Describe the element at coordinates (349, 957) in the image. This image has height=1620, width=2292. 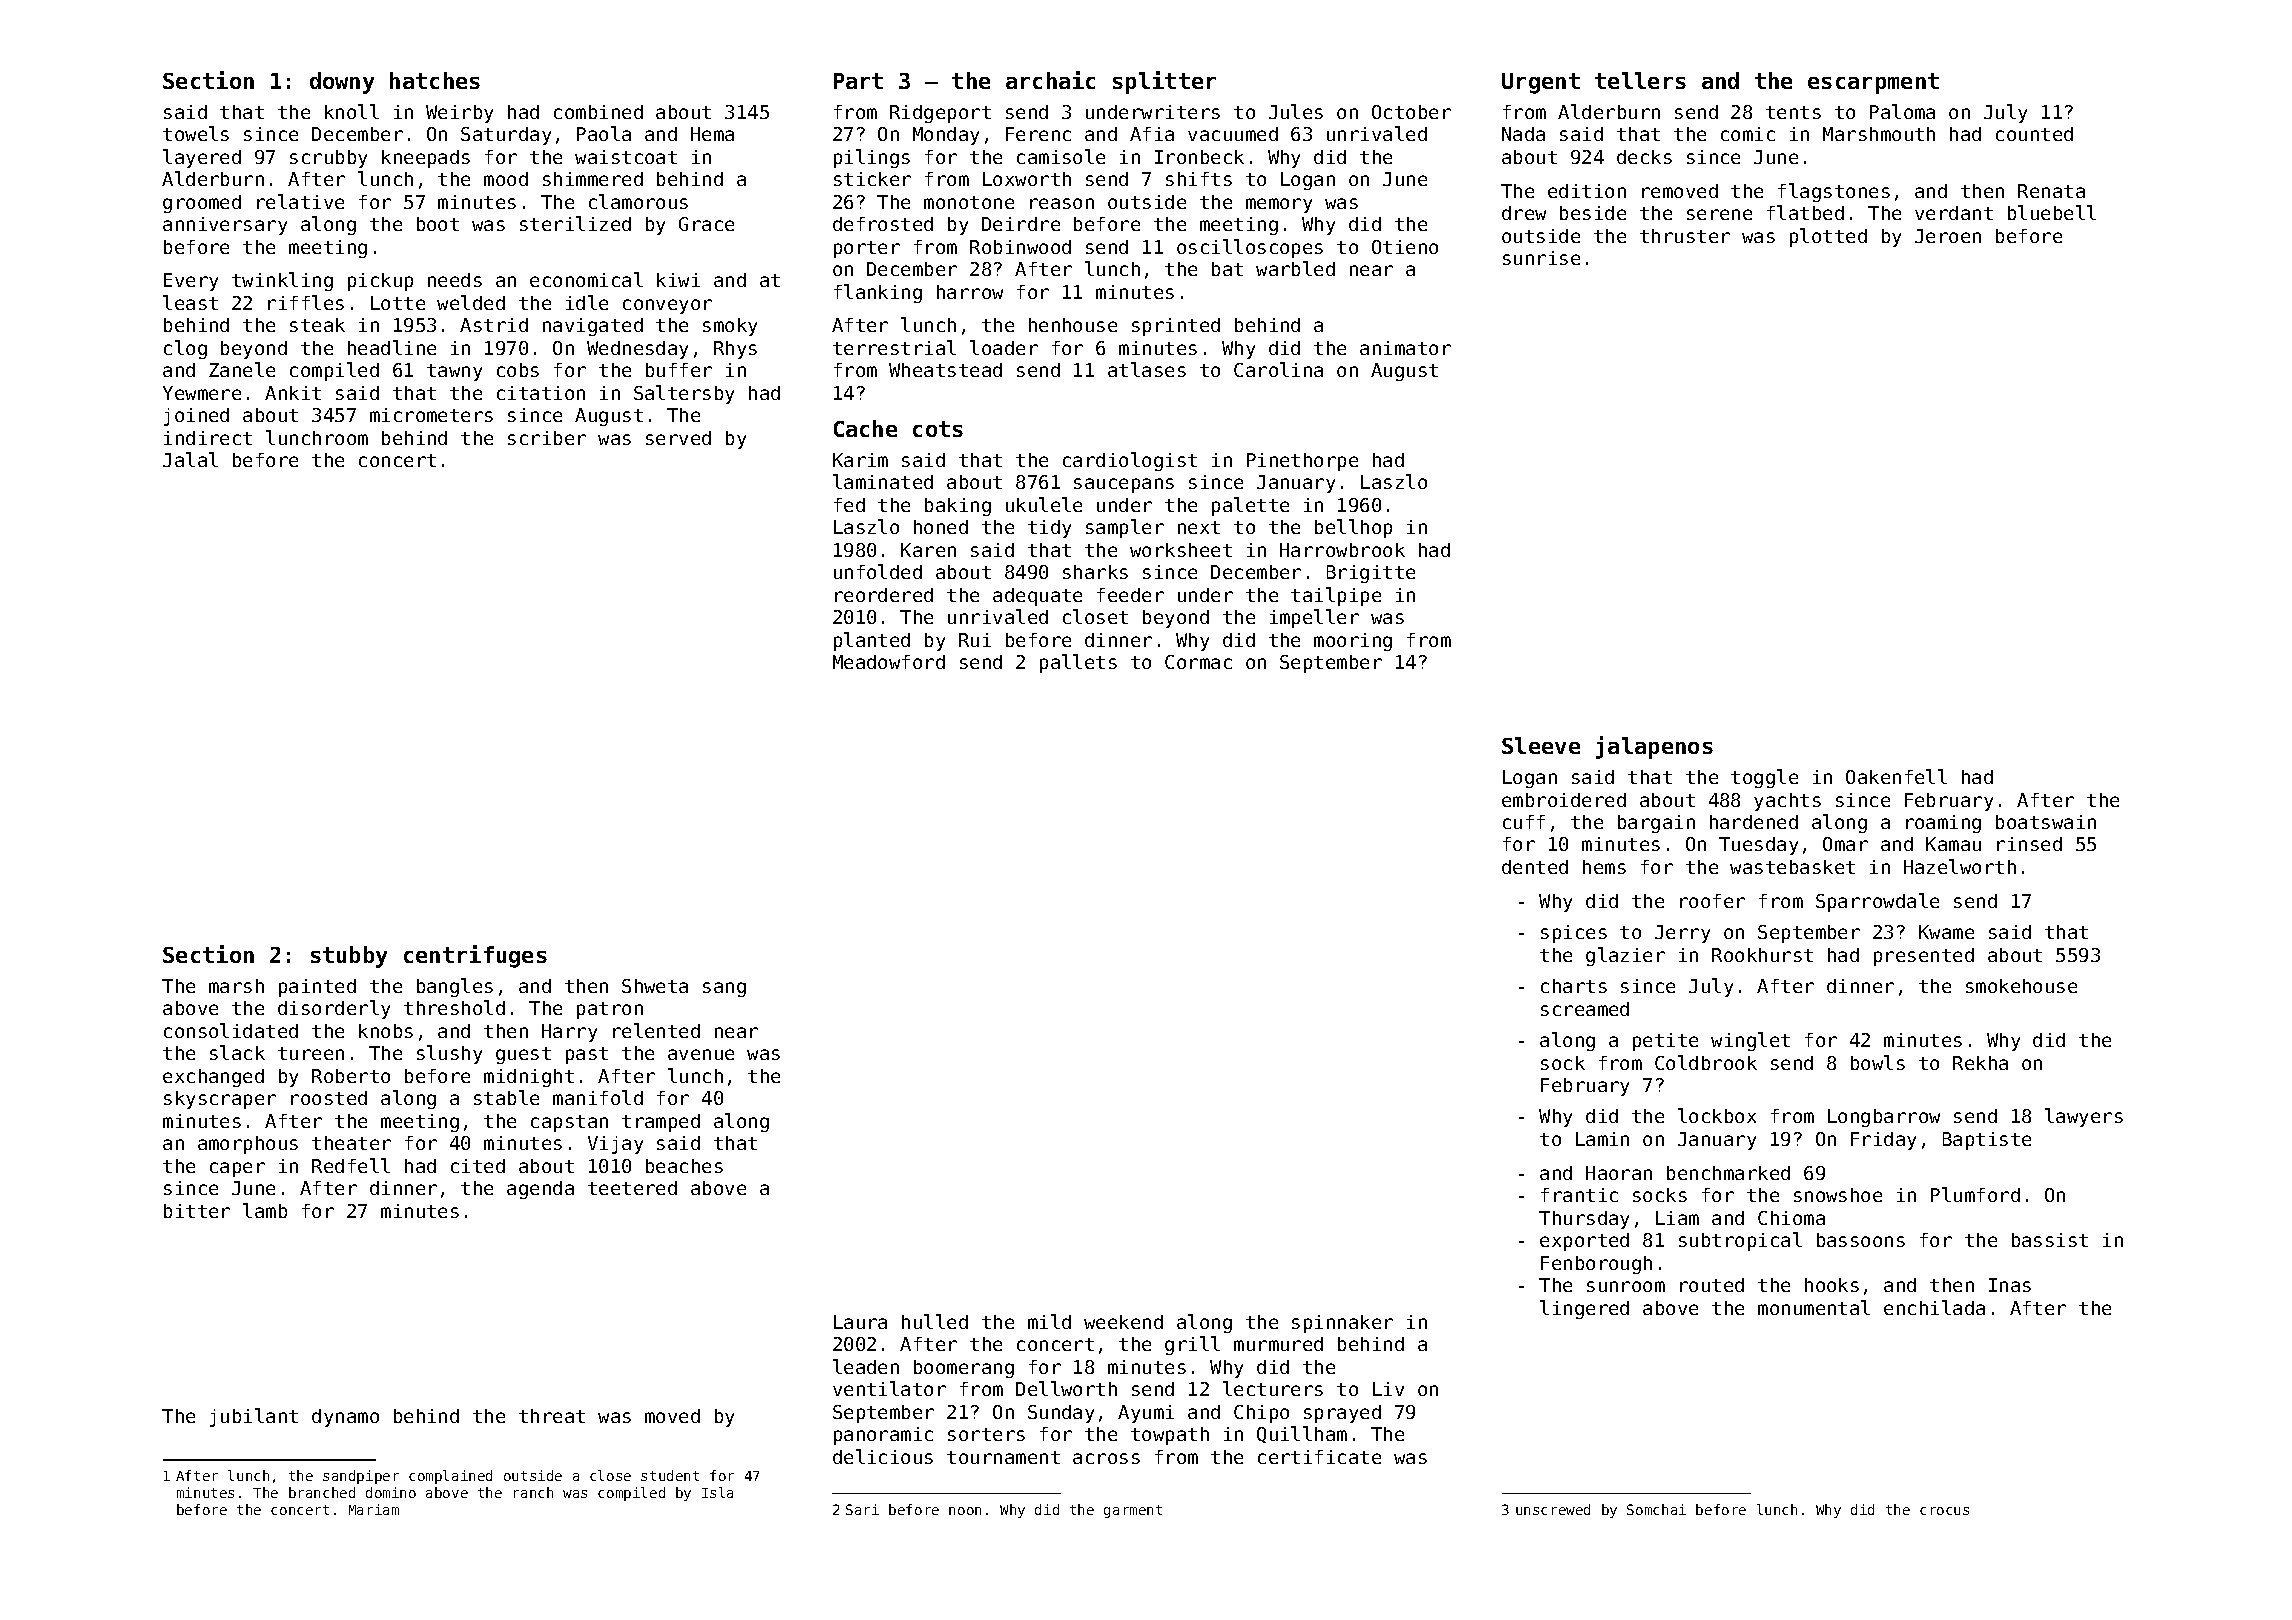
I see `stubby` at that location.
